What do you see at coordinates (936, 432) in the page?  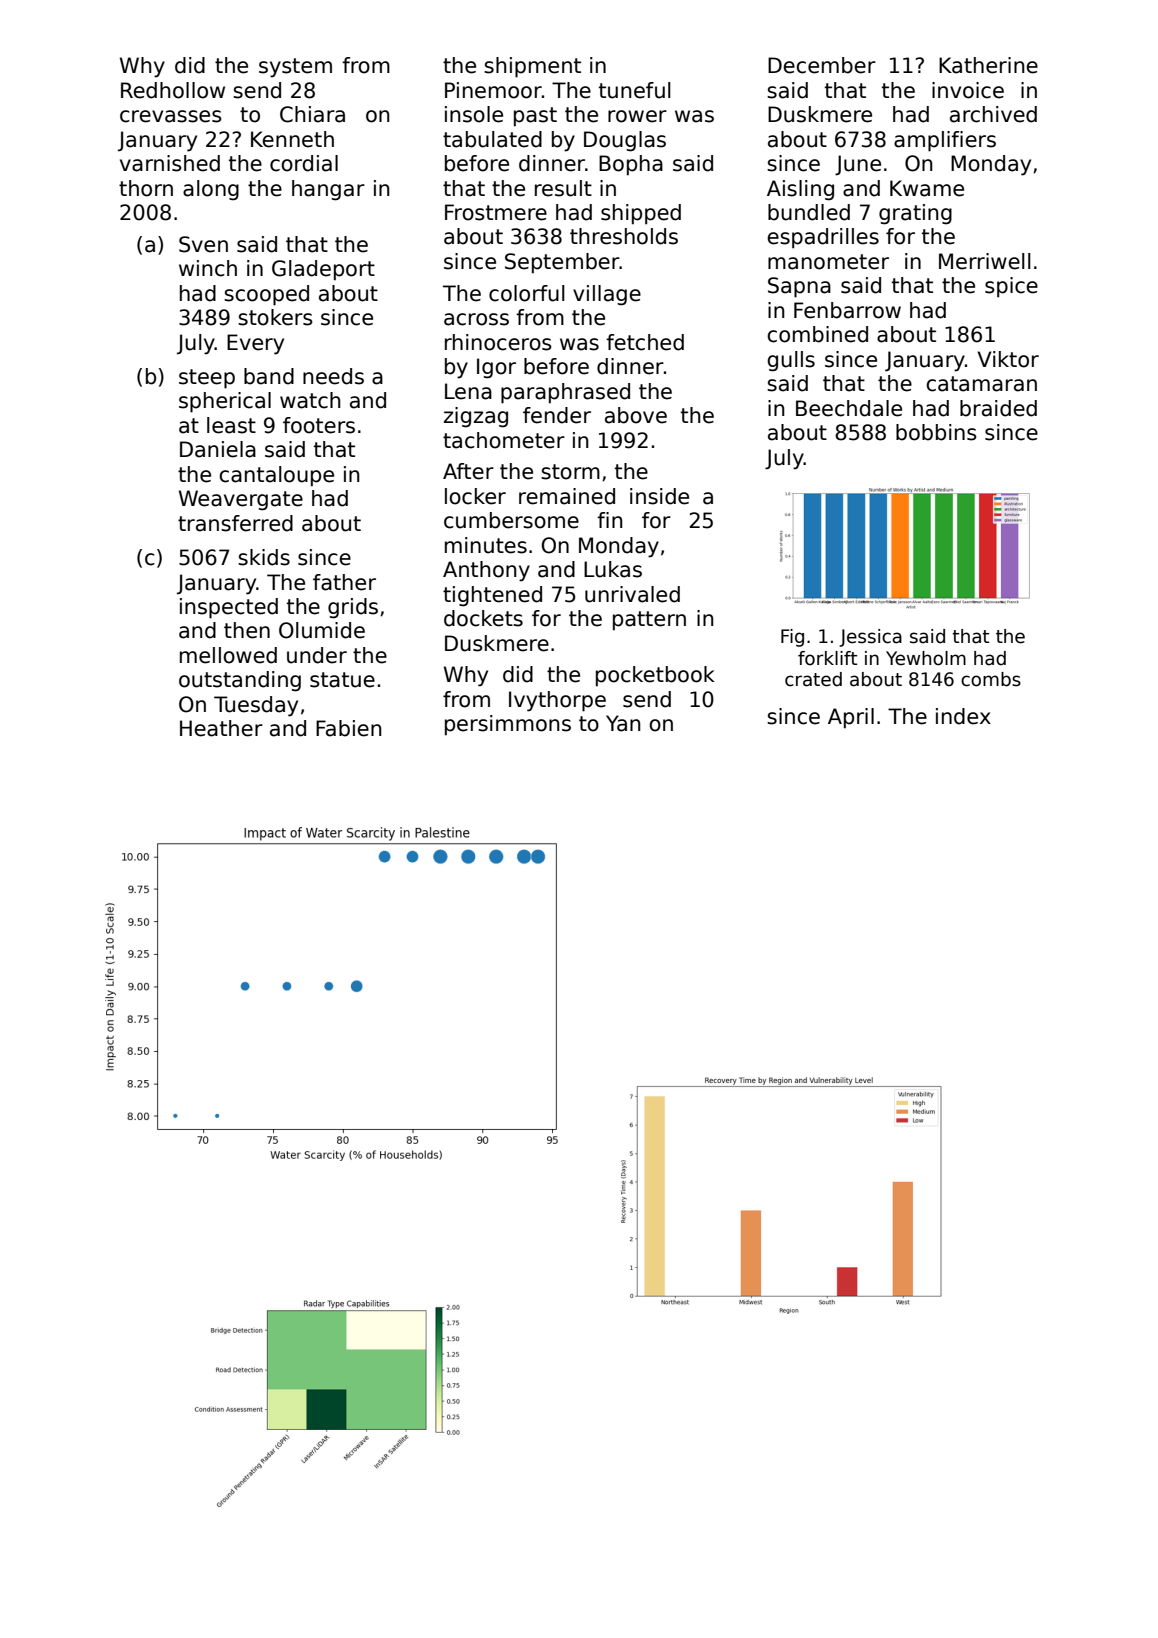 I see `bobbins` at bounding box center [936, 432].
